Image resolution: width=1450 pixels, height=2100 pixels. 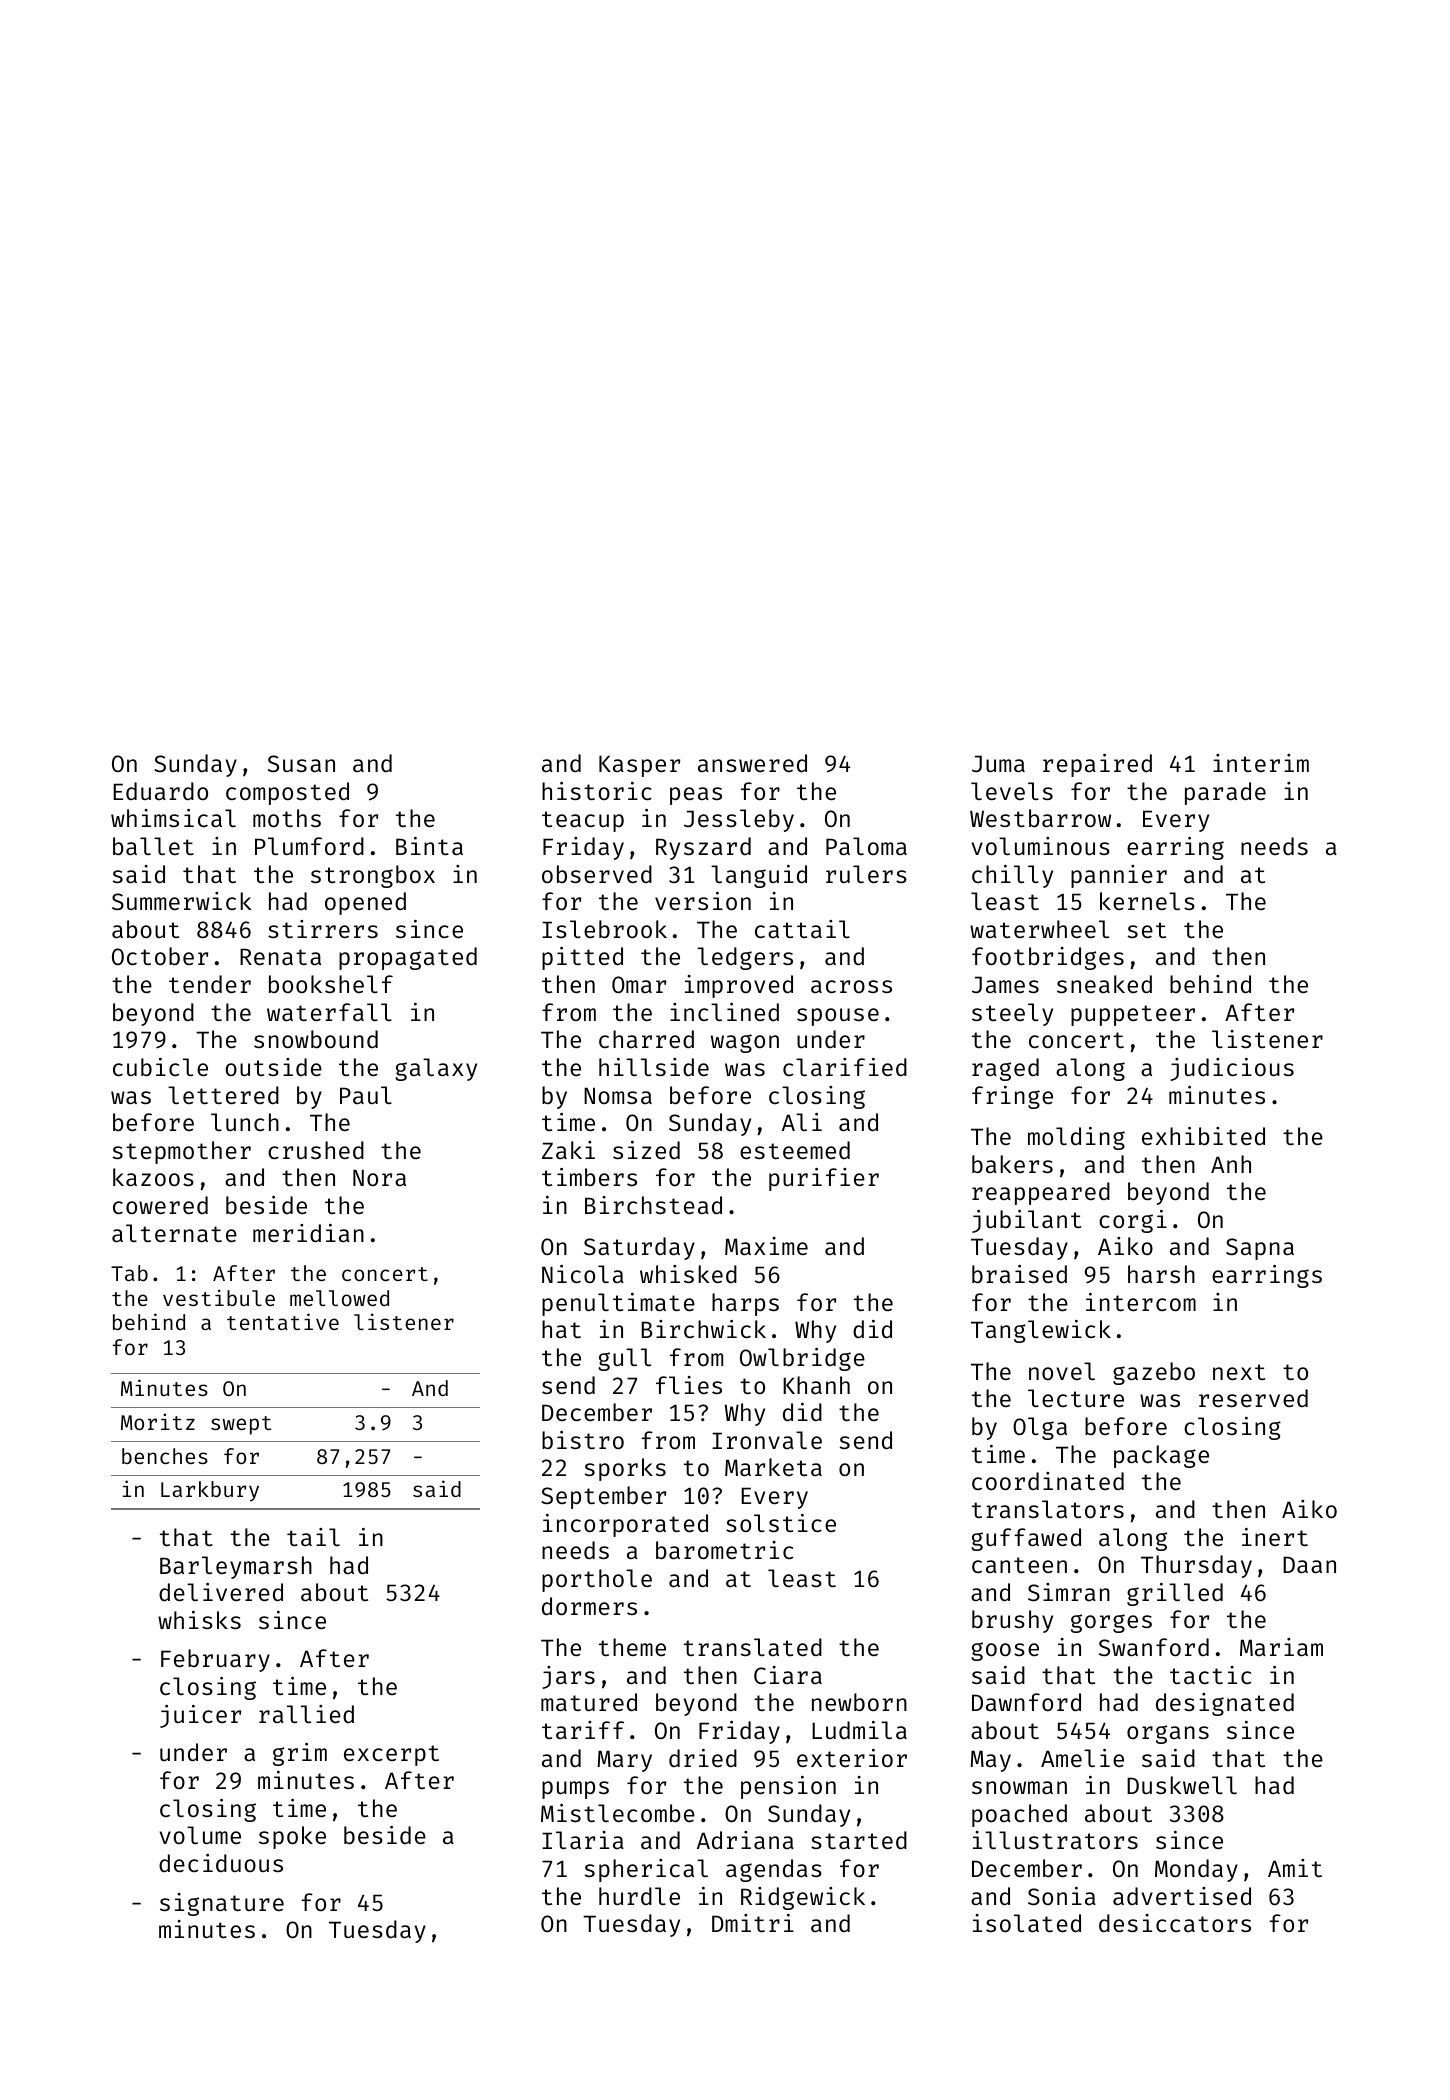 What do you see at coordinates (1048, 1481) in the document?
I see `coordinated` at bounding box center [1048, 1481].
